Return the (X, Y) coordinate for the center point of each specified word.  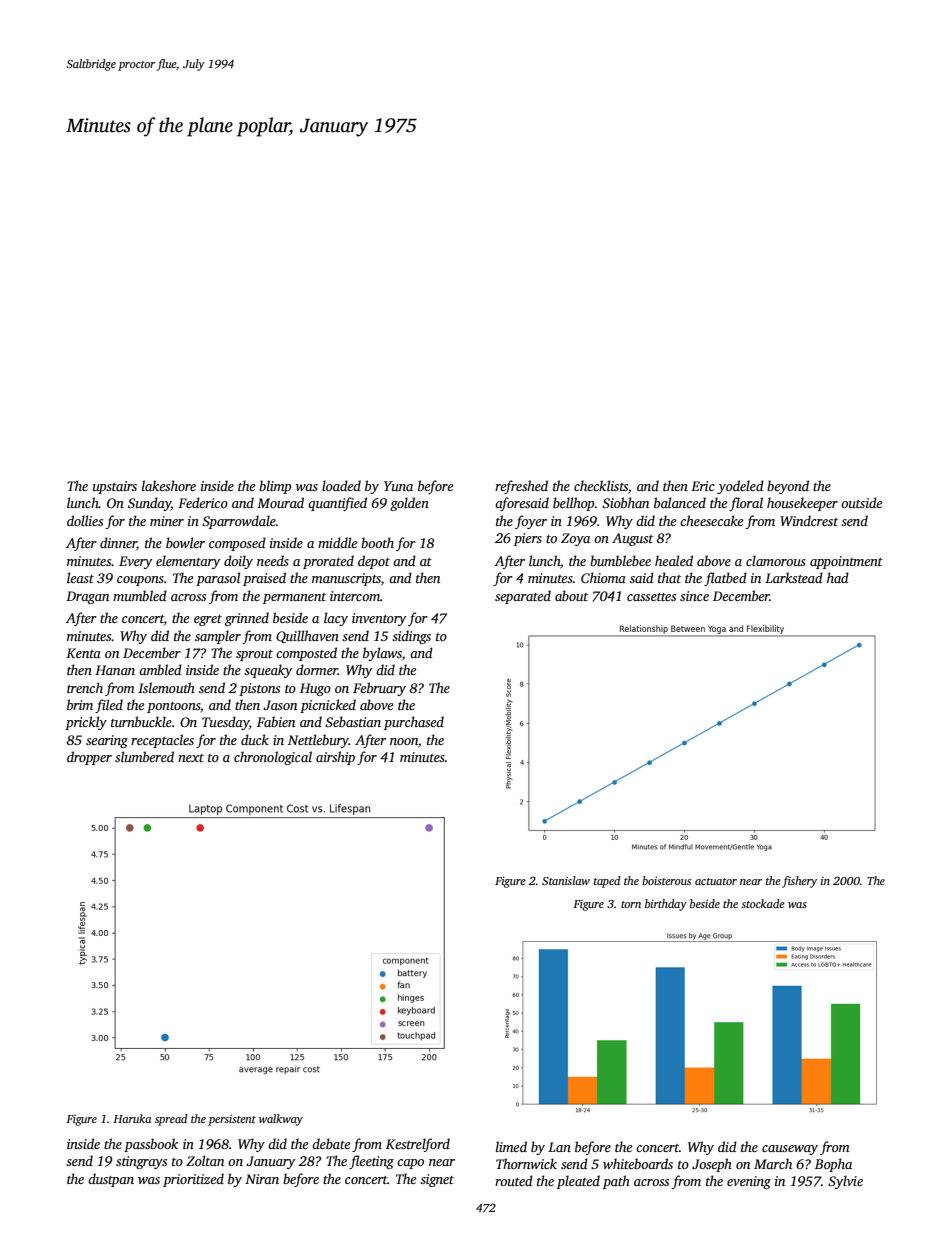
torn (631, 904)
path (616, 1182)
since (694, 596)
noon (404, 741)
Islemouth (166, 687)
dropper (89, 758)
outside (861, 502)
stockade (763, 903)
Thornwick (526, 1163)
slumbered (144, 756)
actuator (716, 881)
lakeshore (169, 485)
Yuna (398, 486)
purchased (414, 723)
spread (171, 1120)
